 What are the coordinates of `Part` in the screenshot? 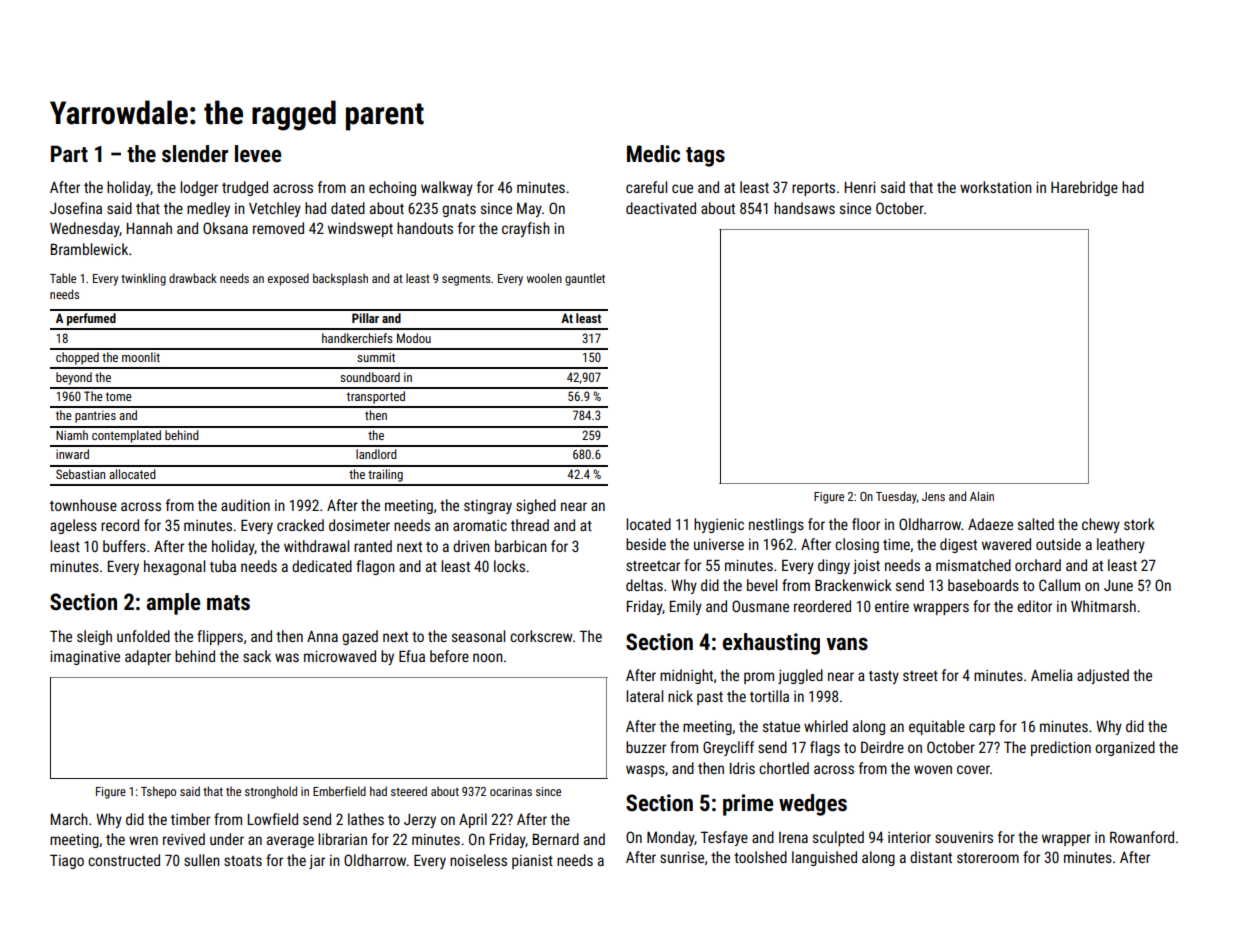 It's located at (69, 154).
